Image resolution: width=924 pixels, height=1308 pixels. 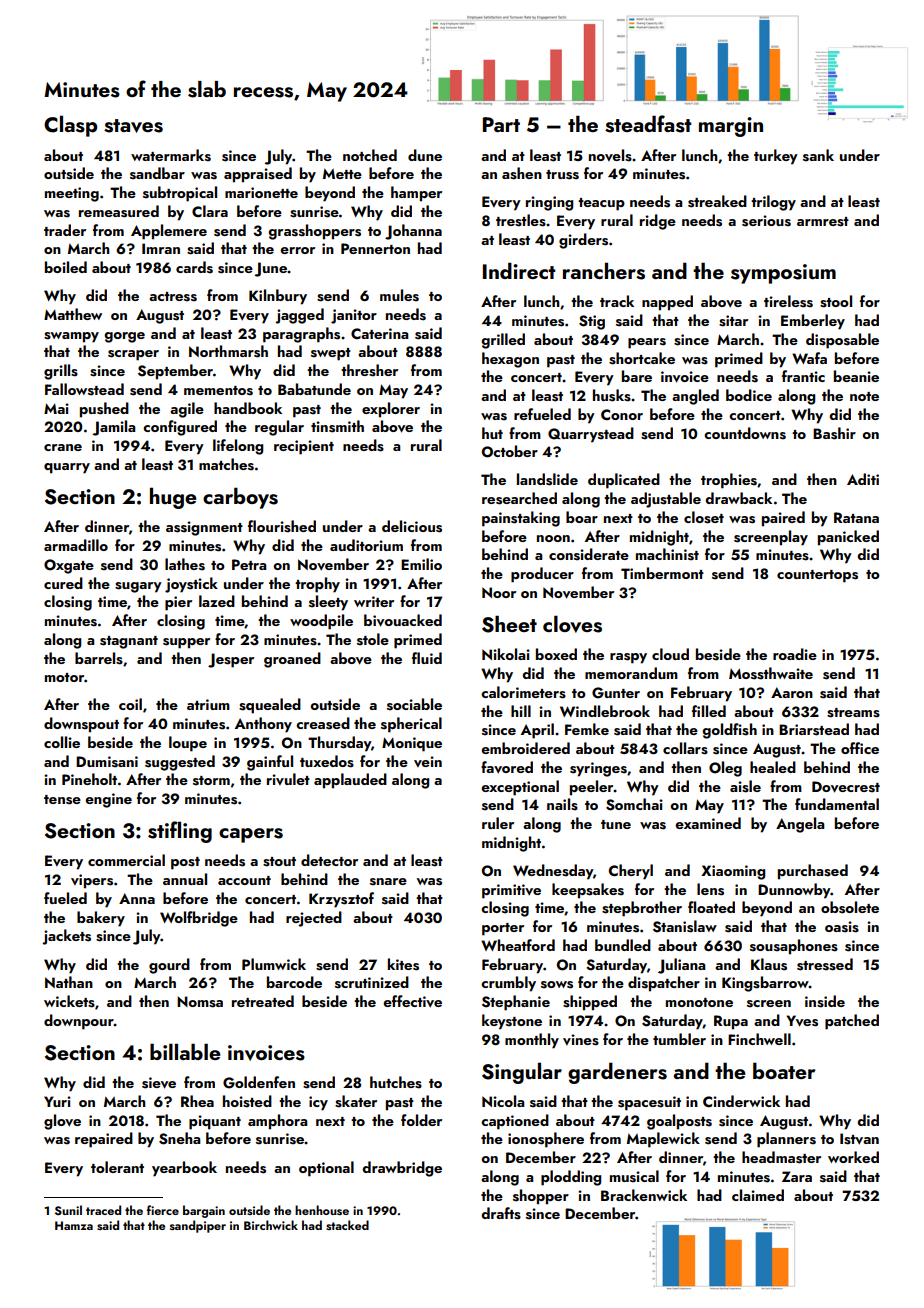 What do you see at coordinates (403, 964) in the screenshot?
I see `kites` at bounding box center [403, 964].
